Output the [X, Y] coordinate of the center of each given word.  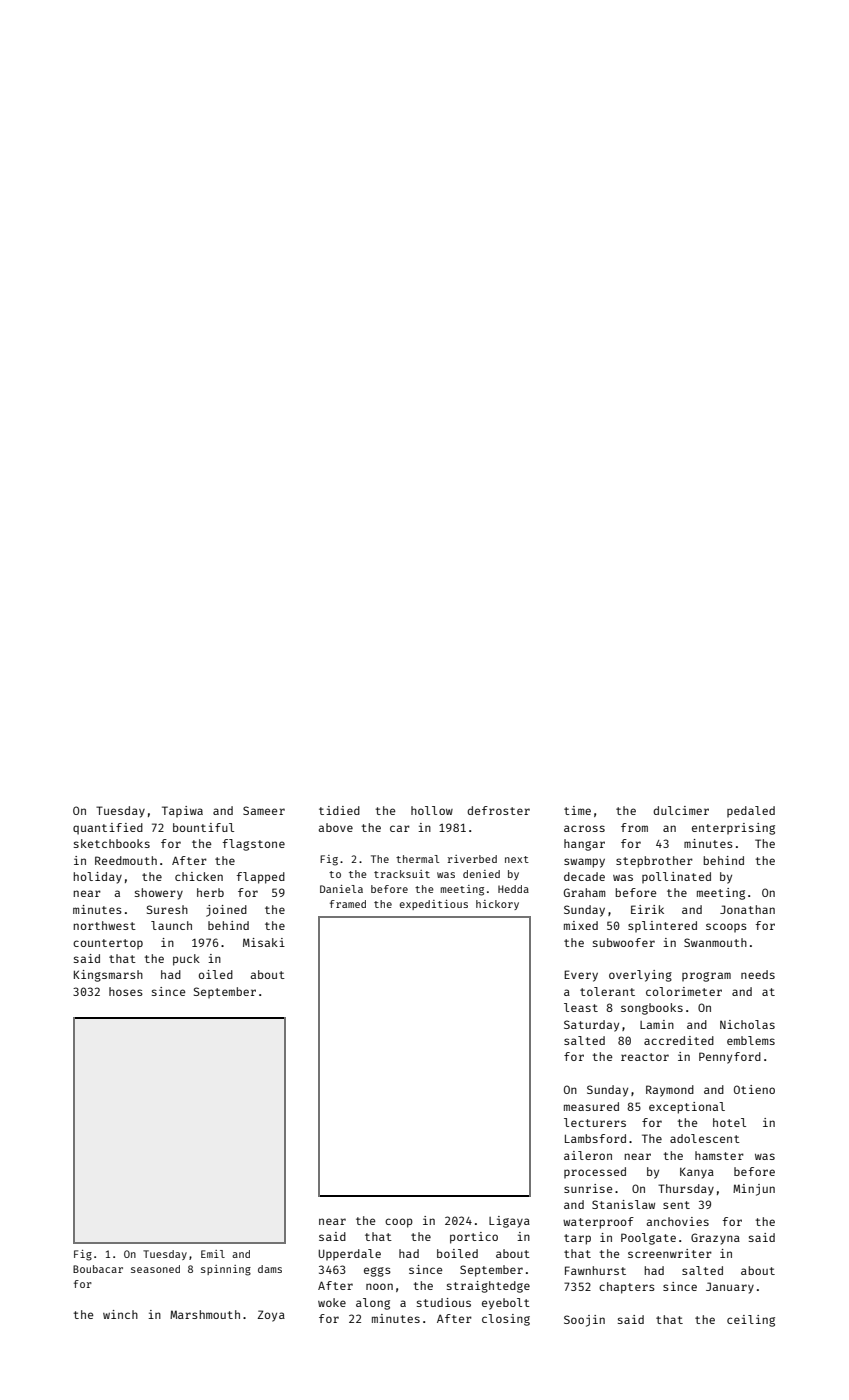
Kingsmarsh [108, 976]
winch [120, 1314]
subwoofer [624, 942]
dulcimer [681, 810]
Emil [213, 1254]
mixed [581, 925]
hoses [126, 991]
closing [506, 1320]
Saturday [591, 1026]
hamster [719, 1155]
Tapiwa [182, 812]
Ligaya [509, 1222]
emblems [751, 1040]
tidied [339, 810]
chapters [627, 1288]
